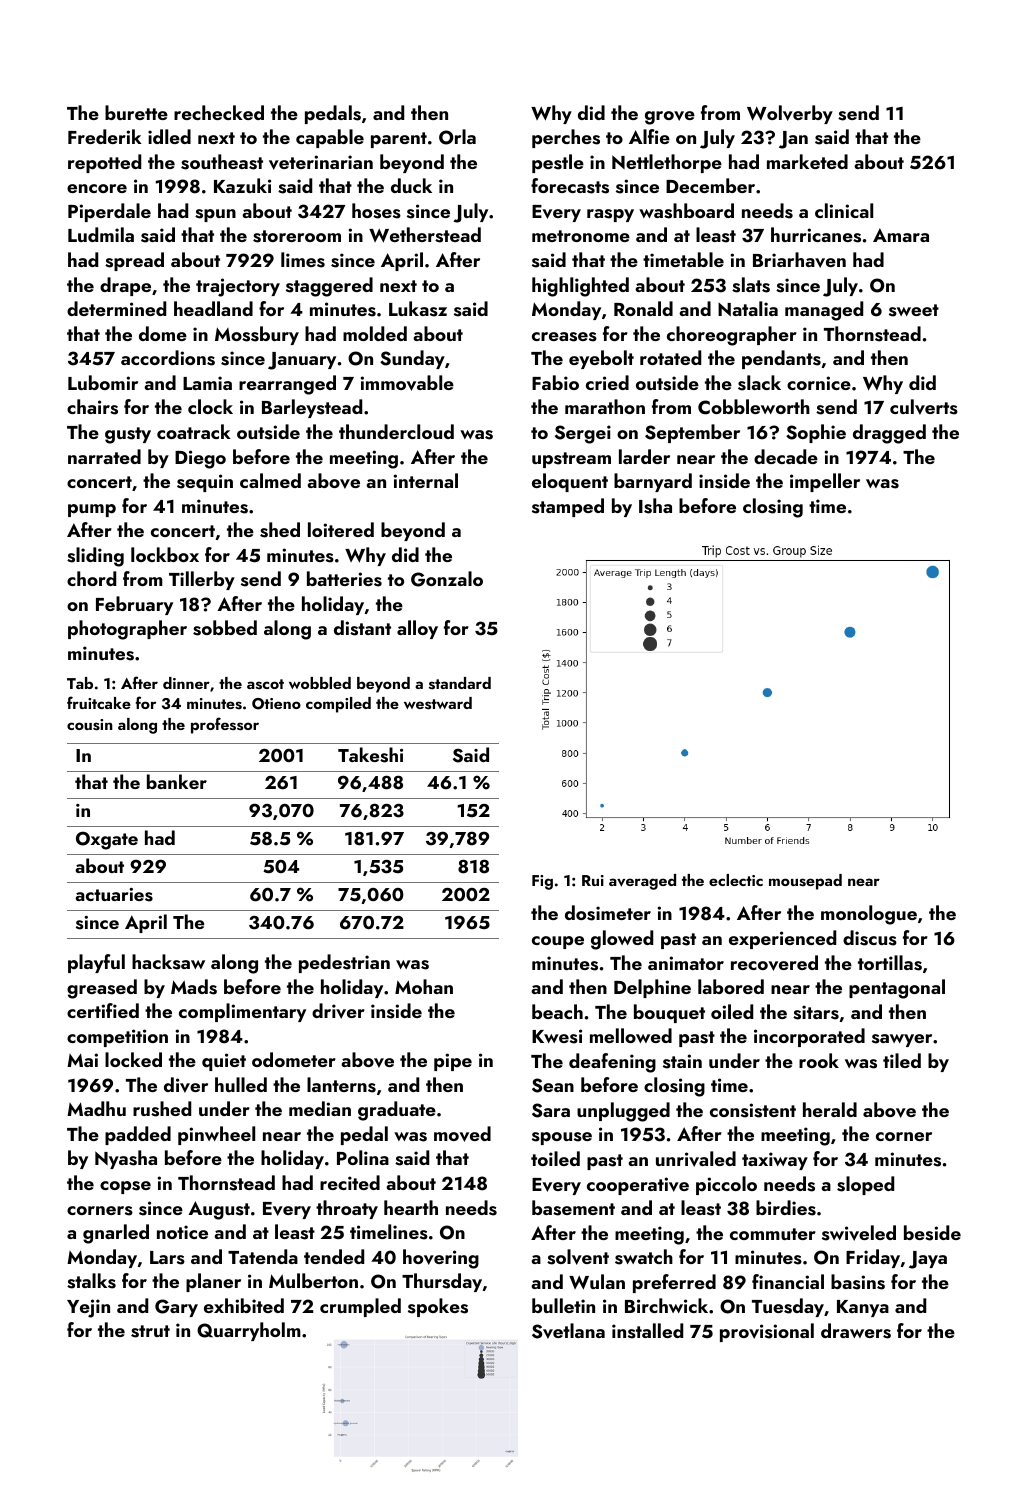 The width and height of the document is (1030, 1492). Describe the element at coordinates (570, 482) in the document. I see `eloquent` at that location.
